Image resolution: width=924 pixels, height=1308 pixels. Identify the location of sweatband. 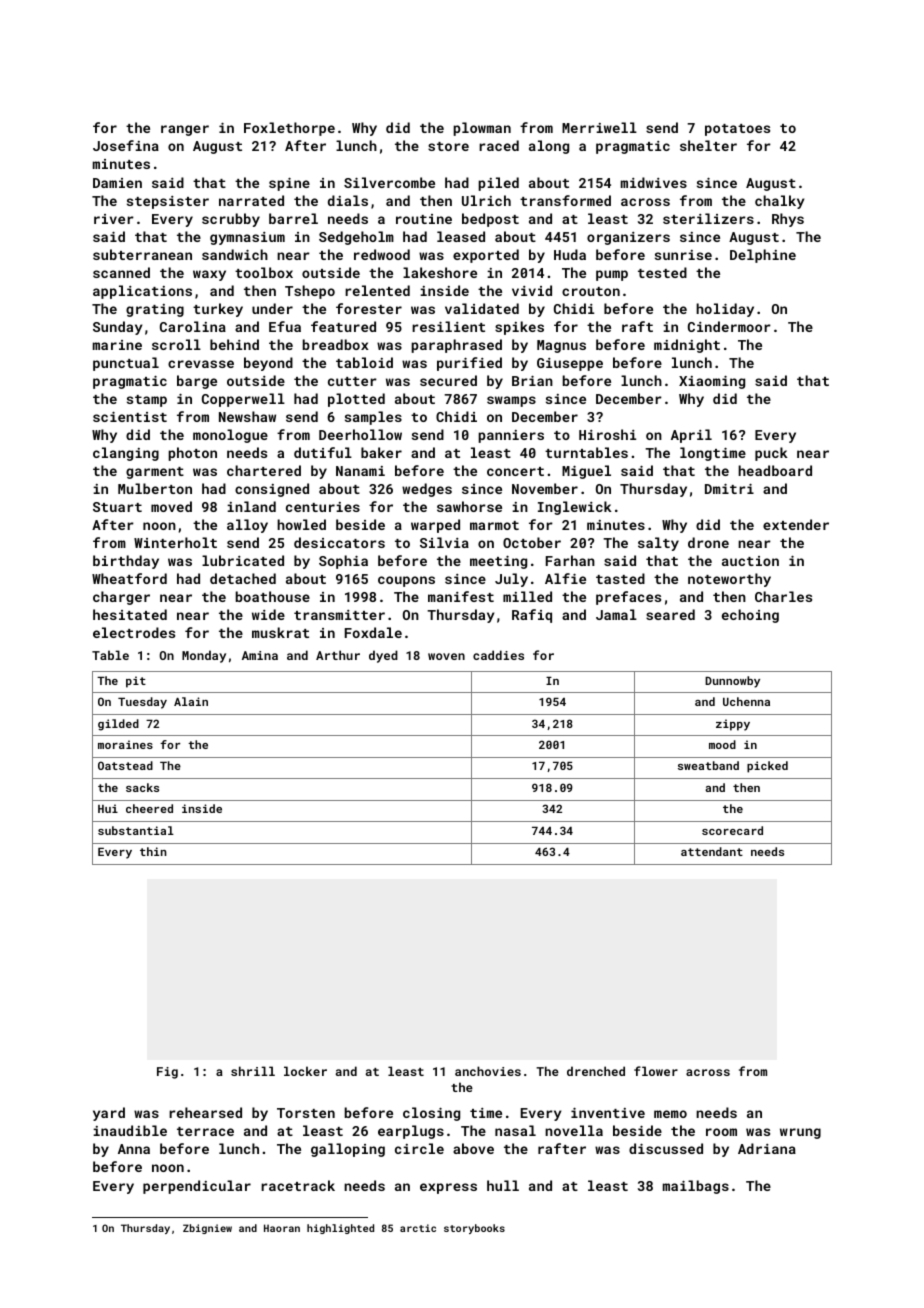
(708, 765).
